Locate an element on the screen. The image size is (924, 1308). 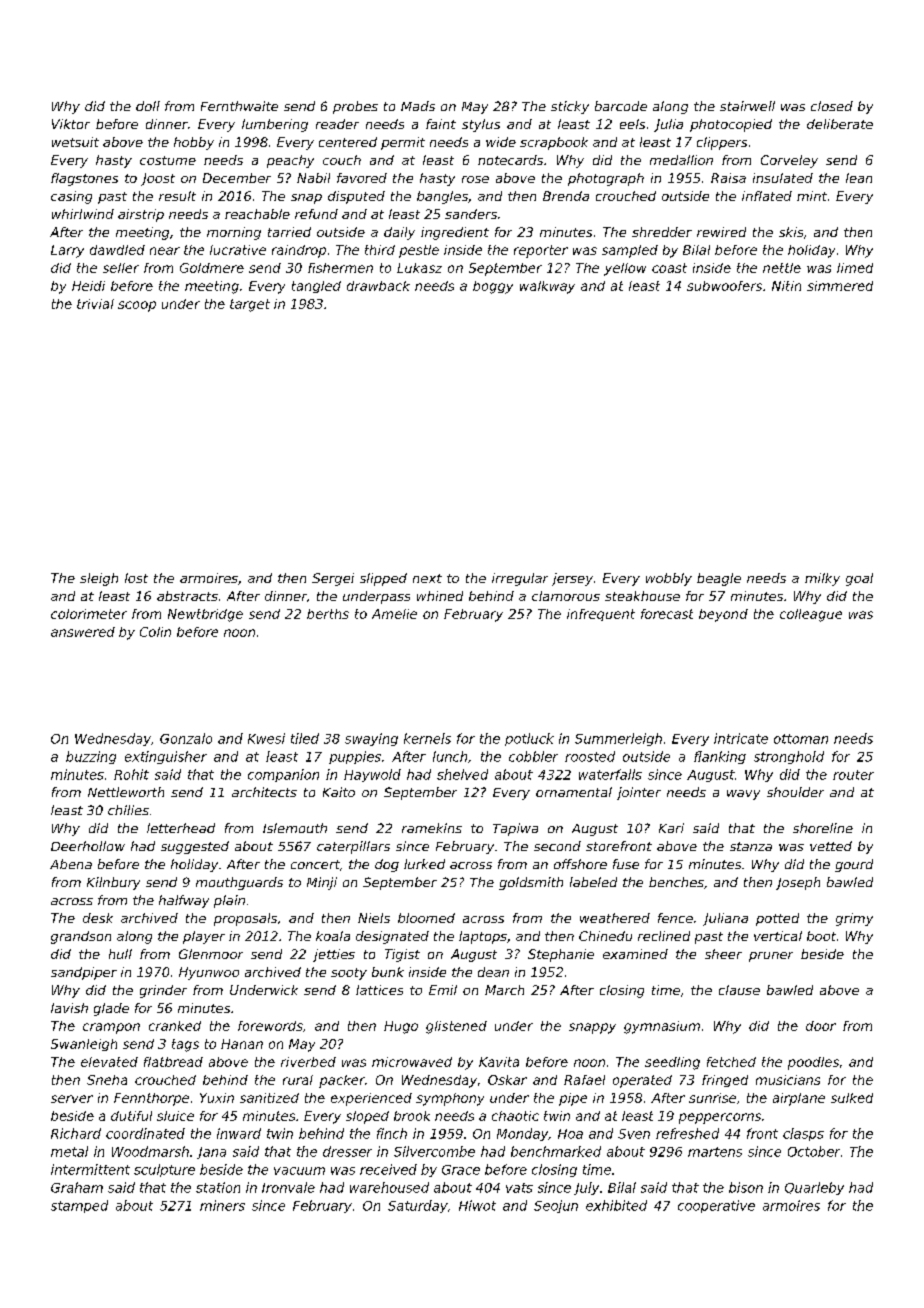
Fernthwaite is located at coordinates (239, 106).
